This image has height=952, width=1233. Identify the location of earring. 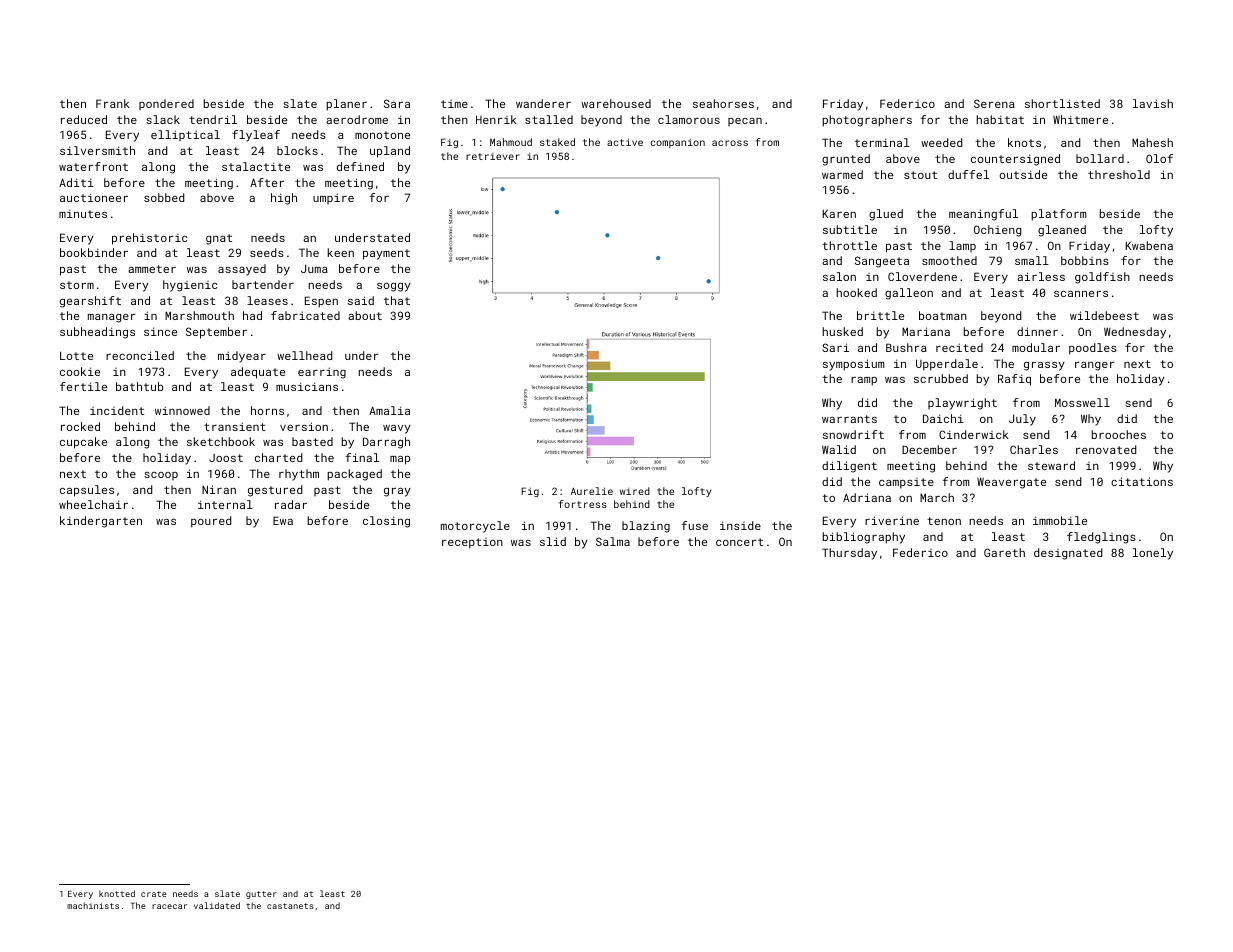
(322, 373).
